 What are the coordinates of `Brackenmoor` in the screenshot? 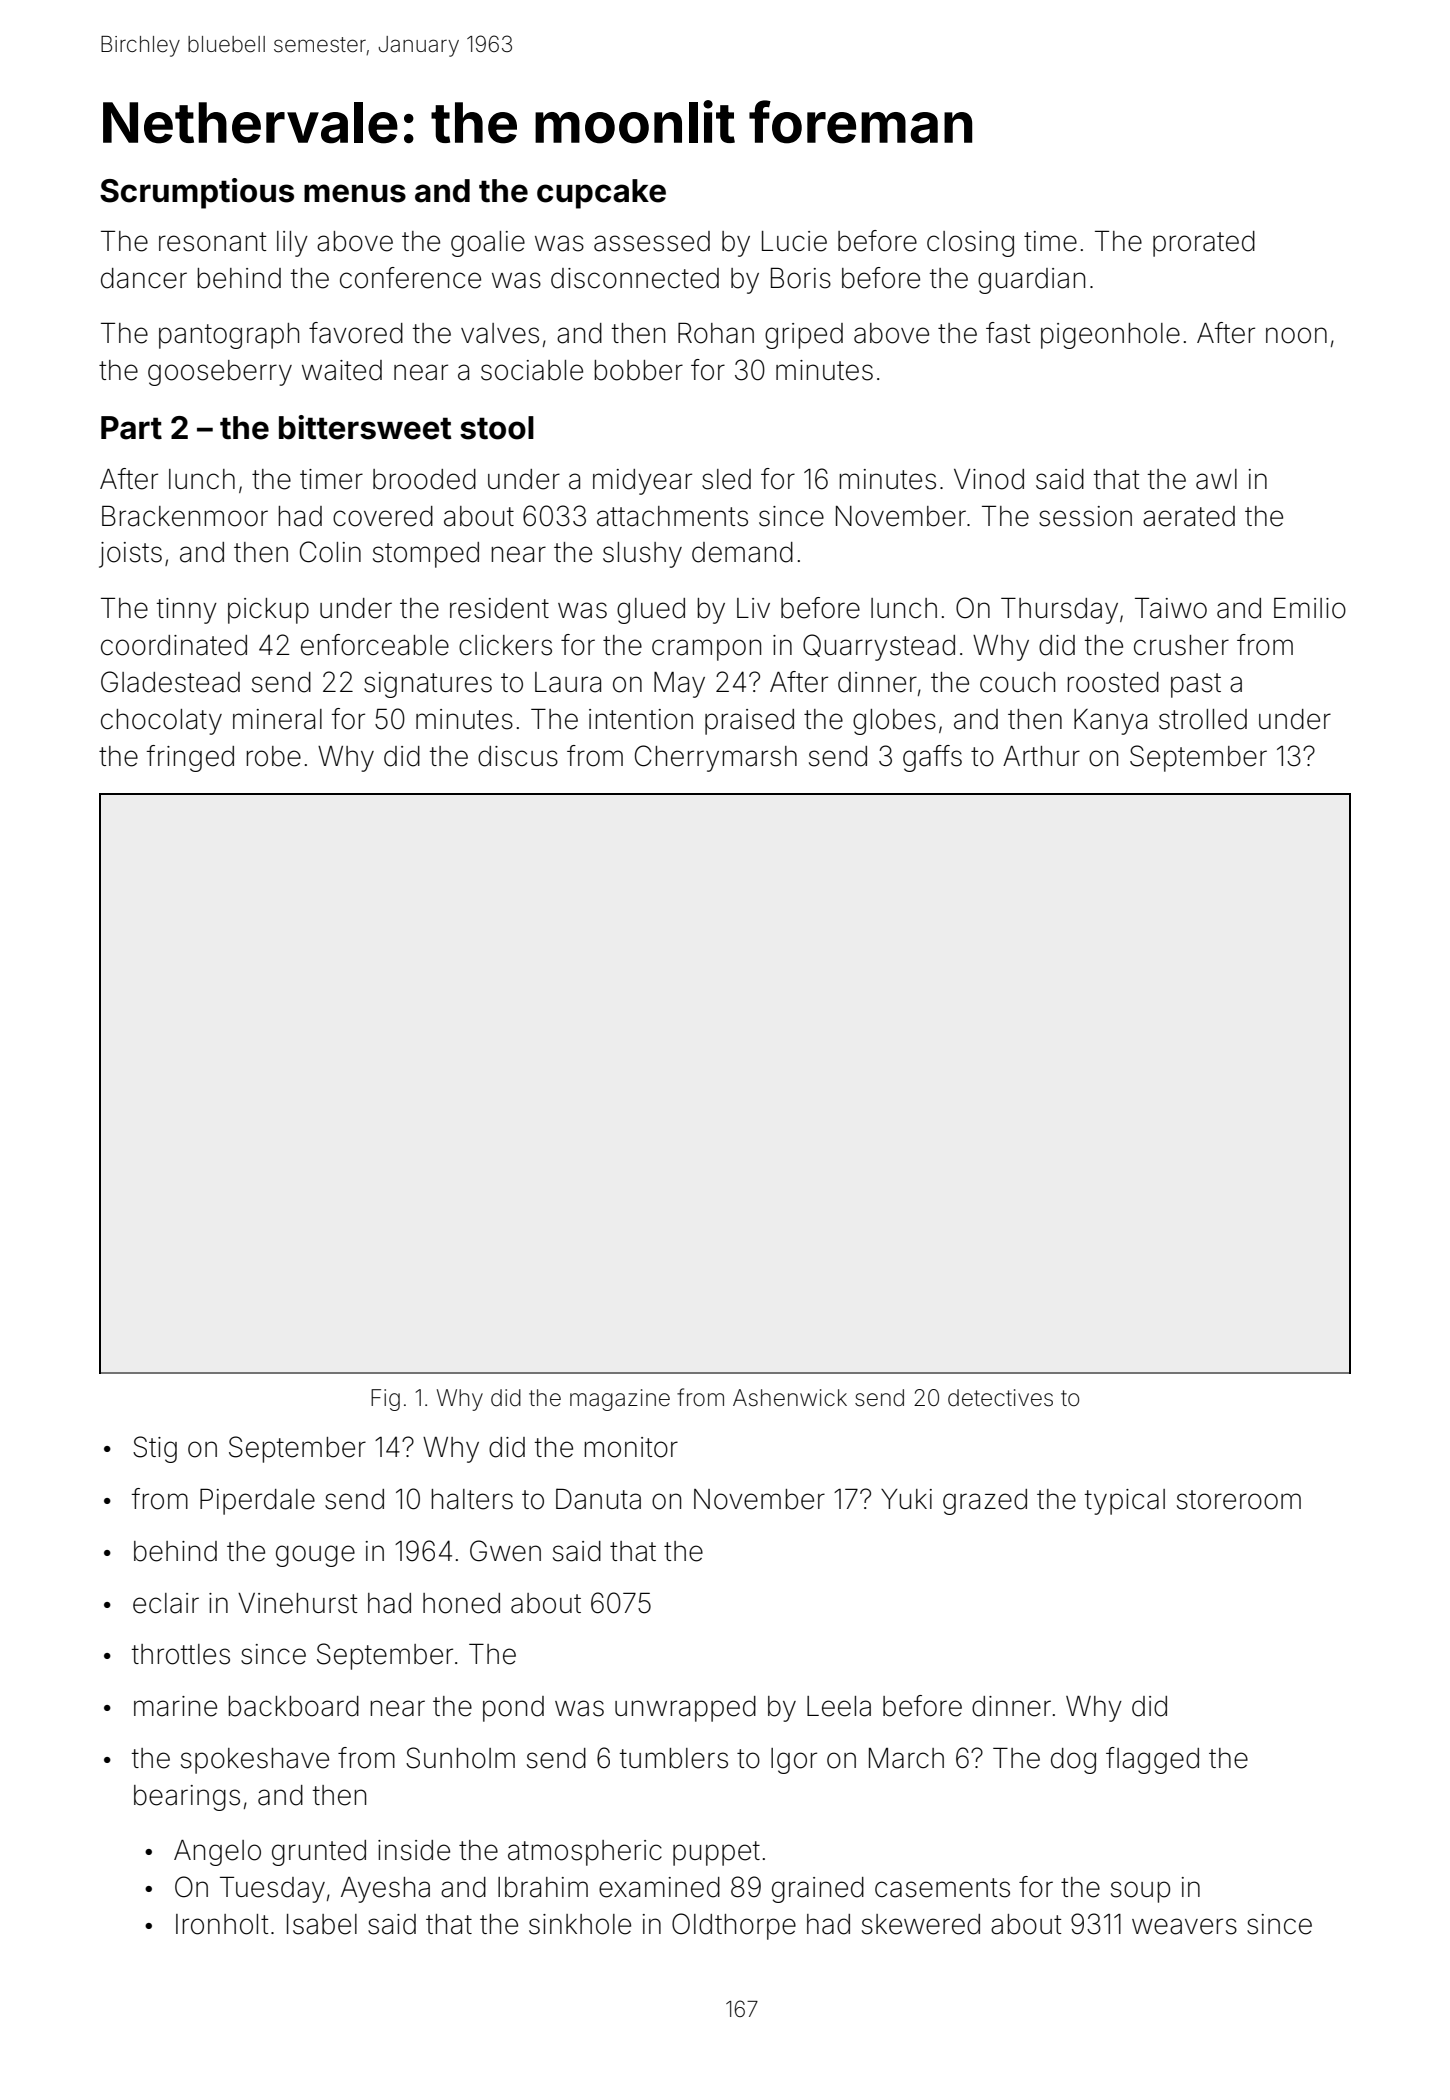 It's located at (185, 516).
